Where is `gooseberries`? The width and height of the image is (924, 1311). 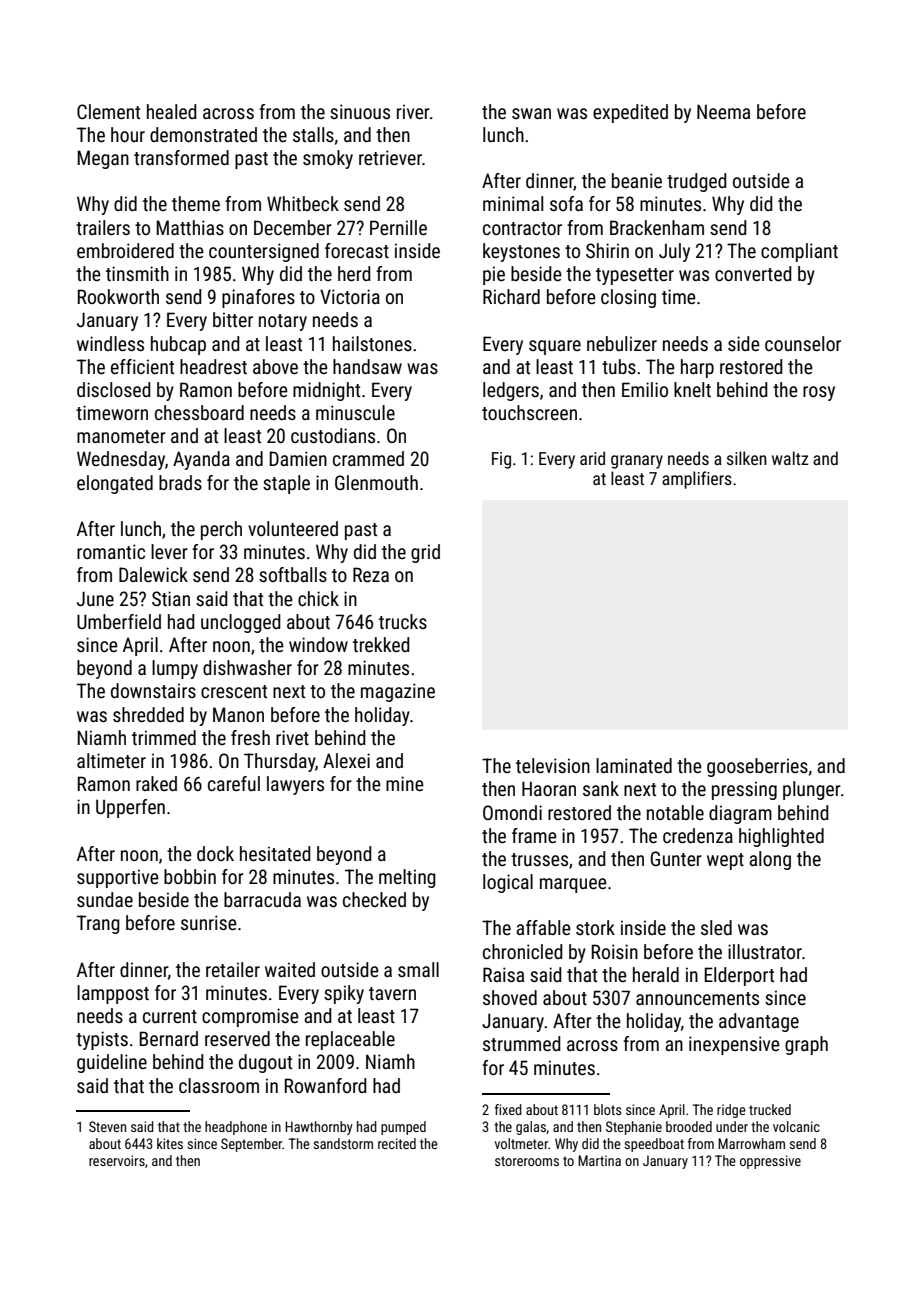 gooseberries is located at coordinates (757, 767).
